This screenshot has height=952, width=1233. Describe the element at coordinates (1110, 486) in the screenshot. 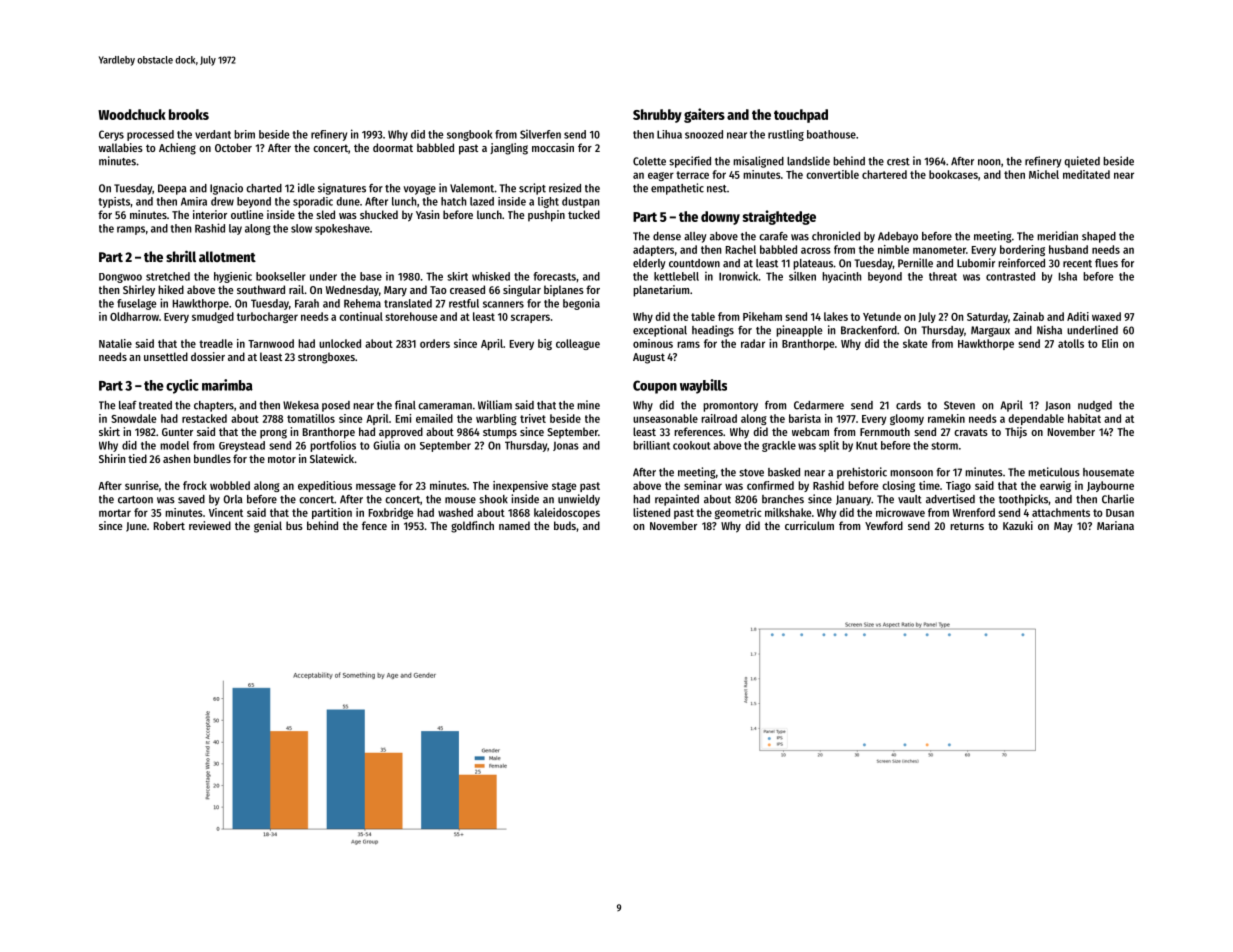

I see `Jaybourne` at that location.
